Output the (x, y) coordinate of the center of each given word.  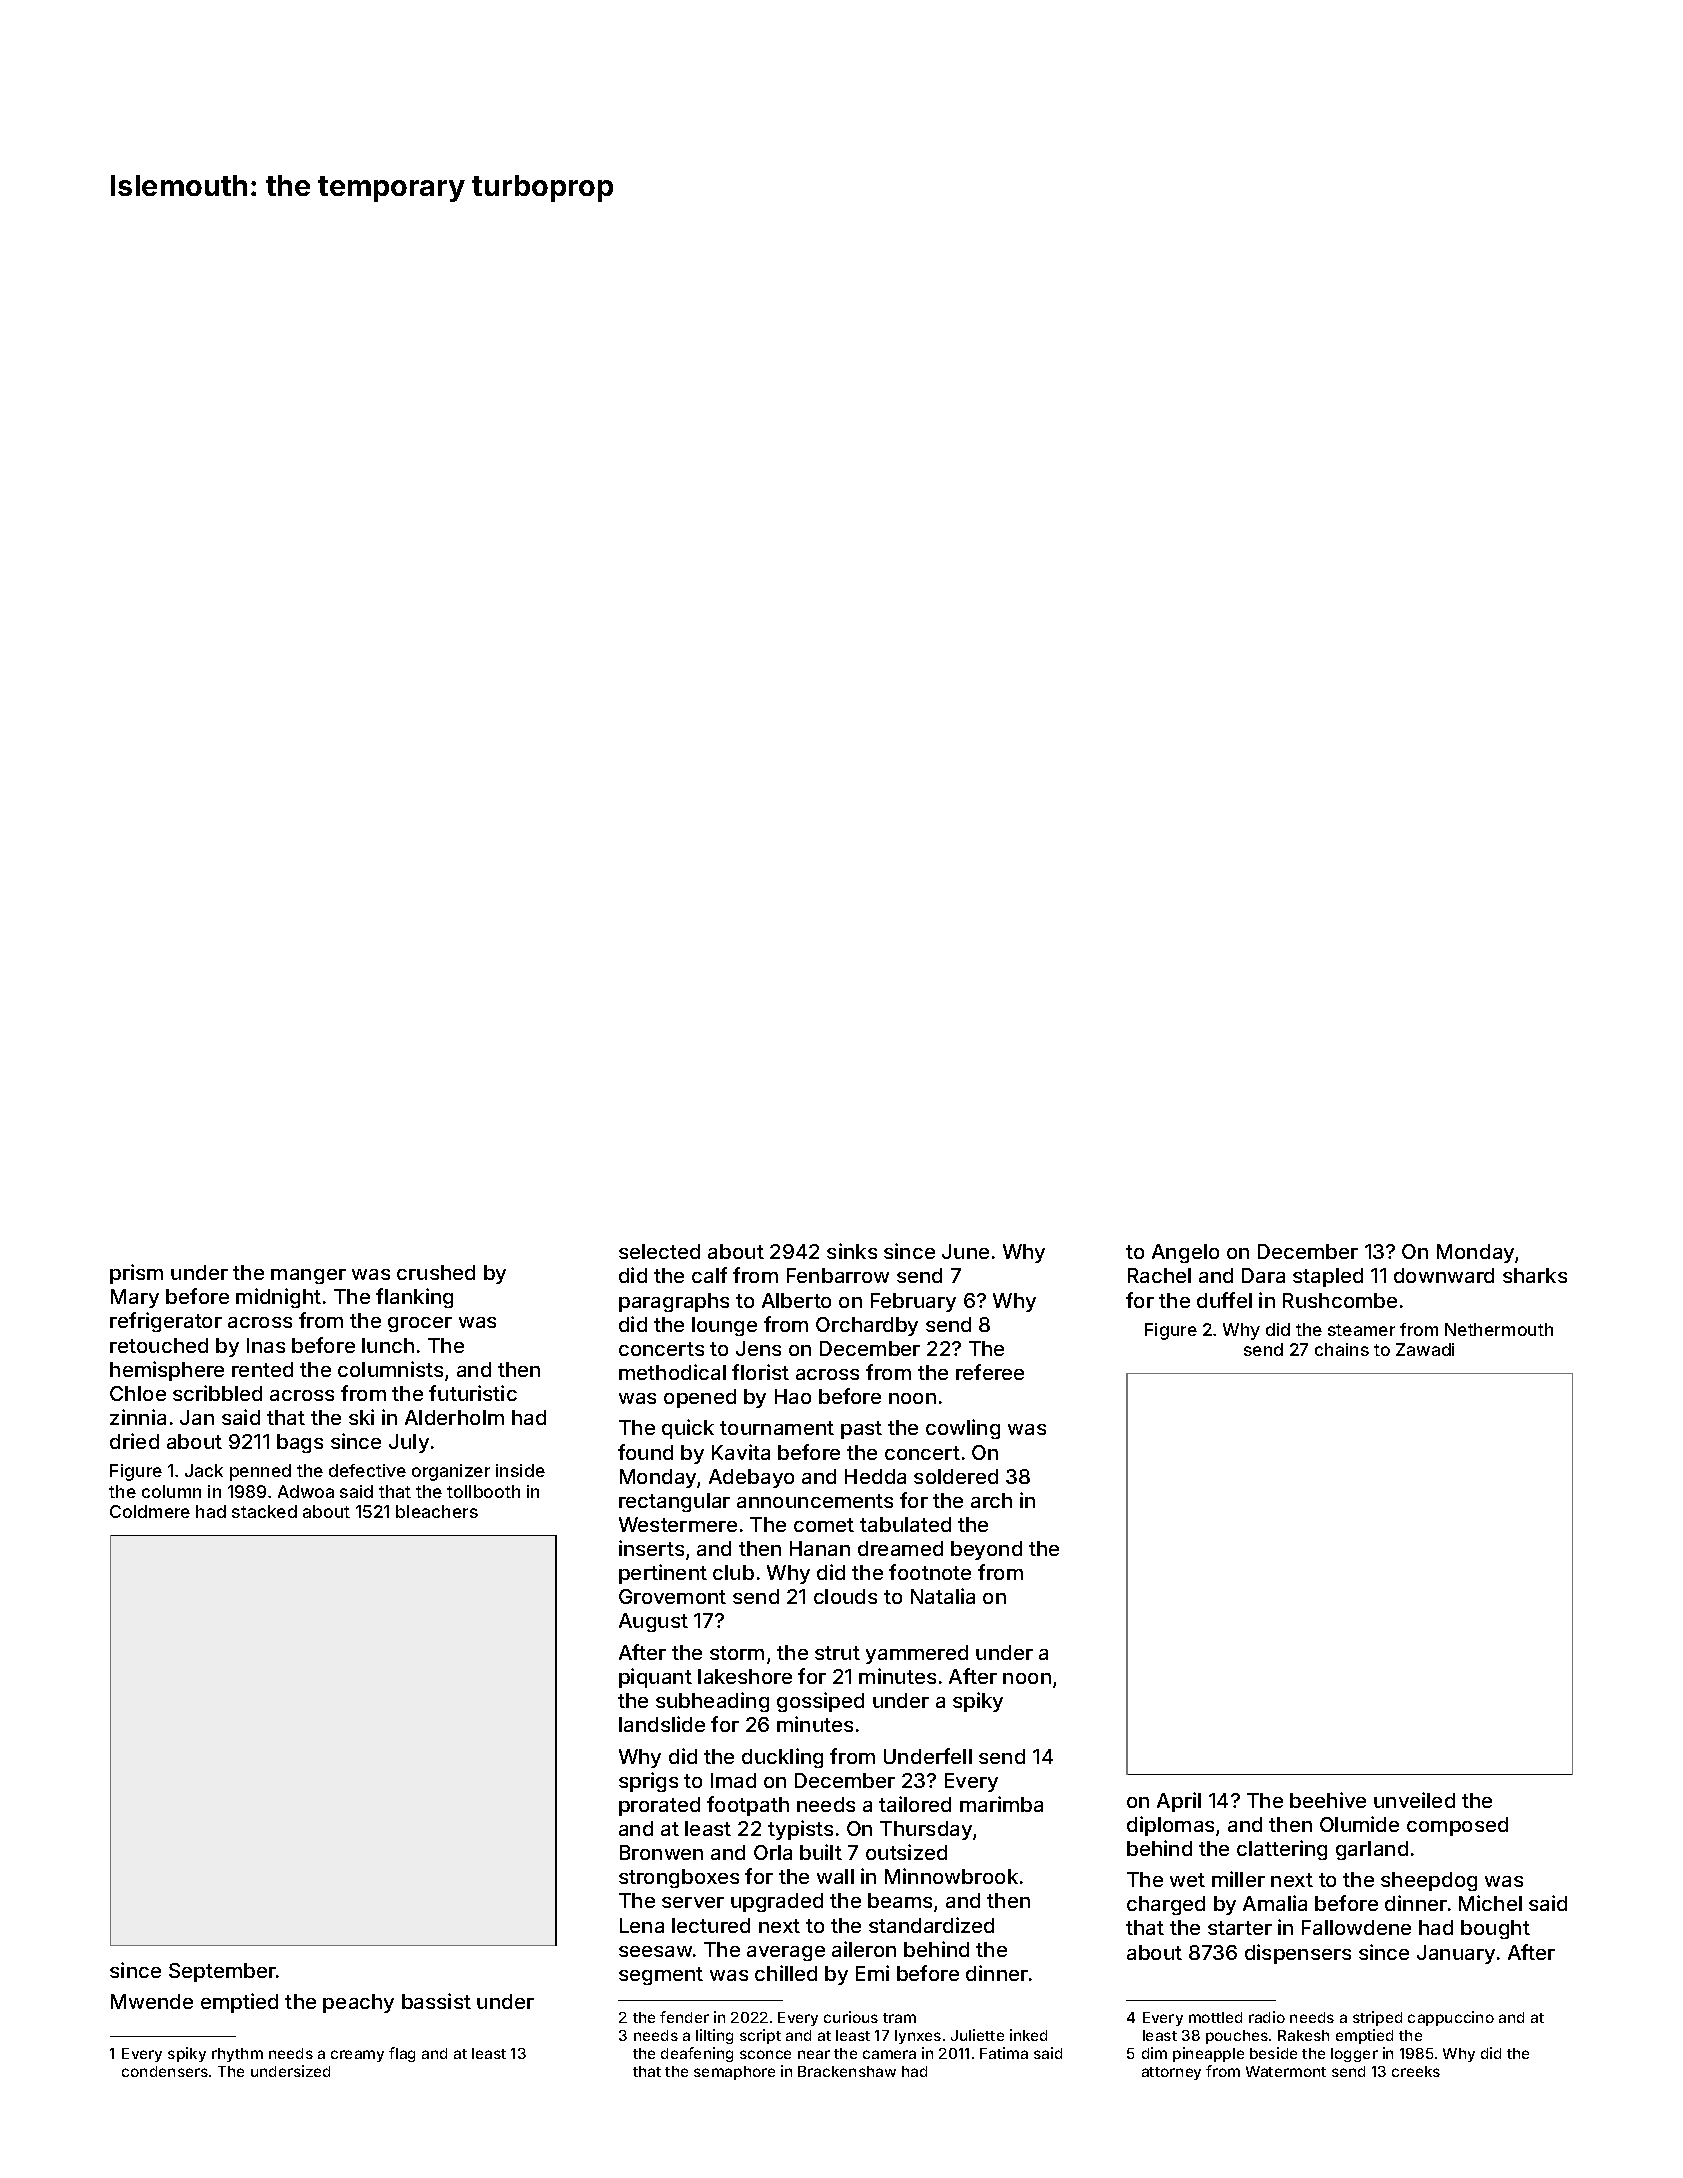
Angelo (1185, 1253)
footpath (748, 1806)
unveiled (1414, 1800)
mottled (1215, 2017)
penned (260, 1472)
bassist (436, 2001)
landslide (662, 1724)
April (1179, 1802)
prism (136, 1274)
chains (1342, 1349)
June (965, 1251)
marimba (1001, 1804)
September (222, 1972)
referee (990, 1372)
